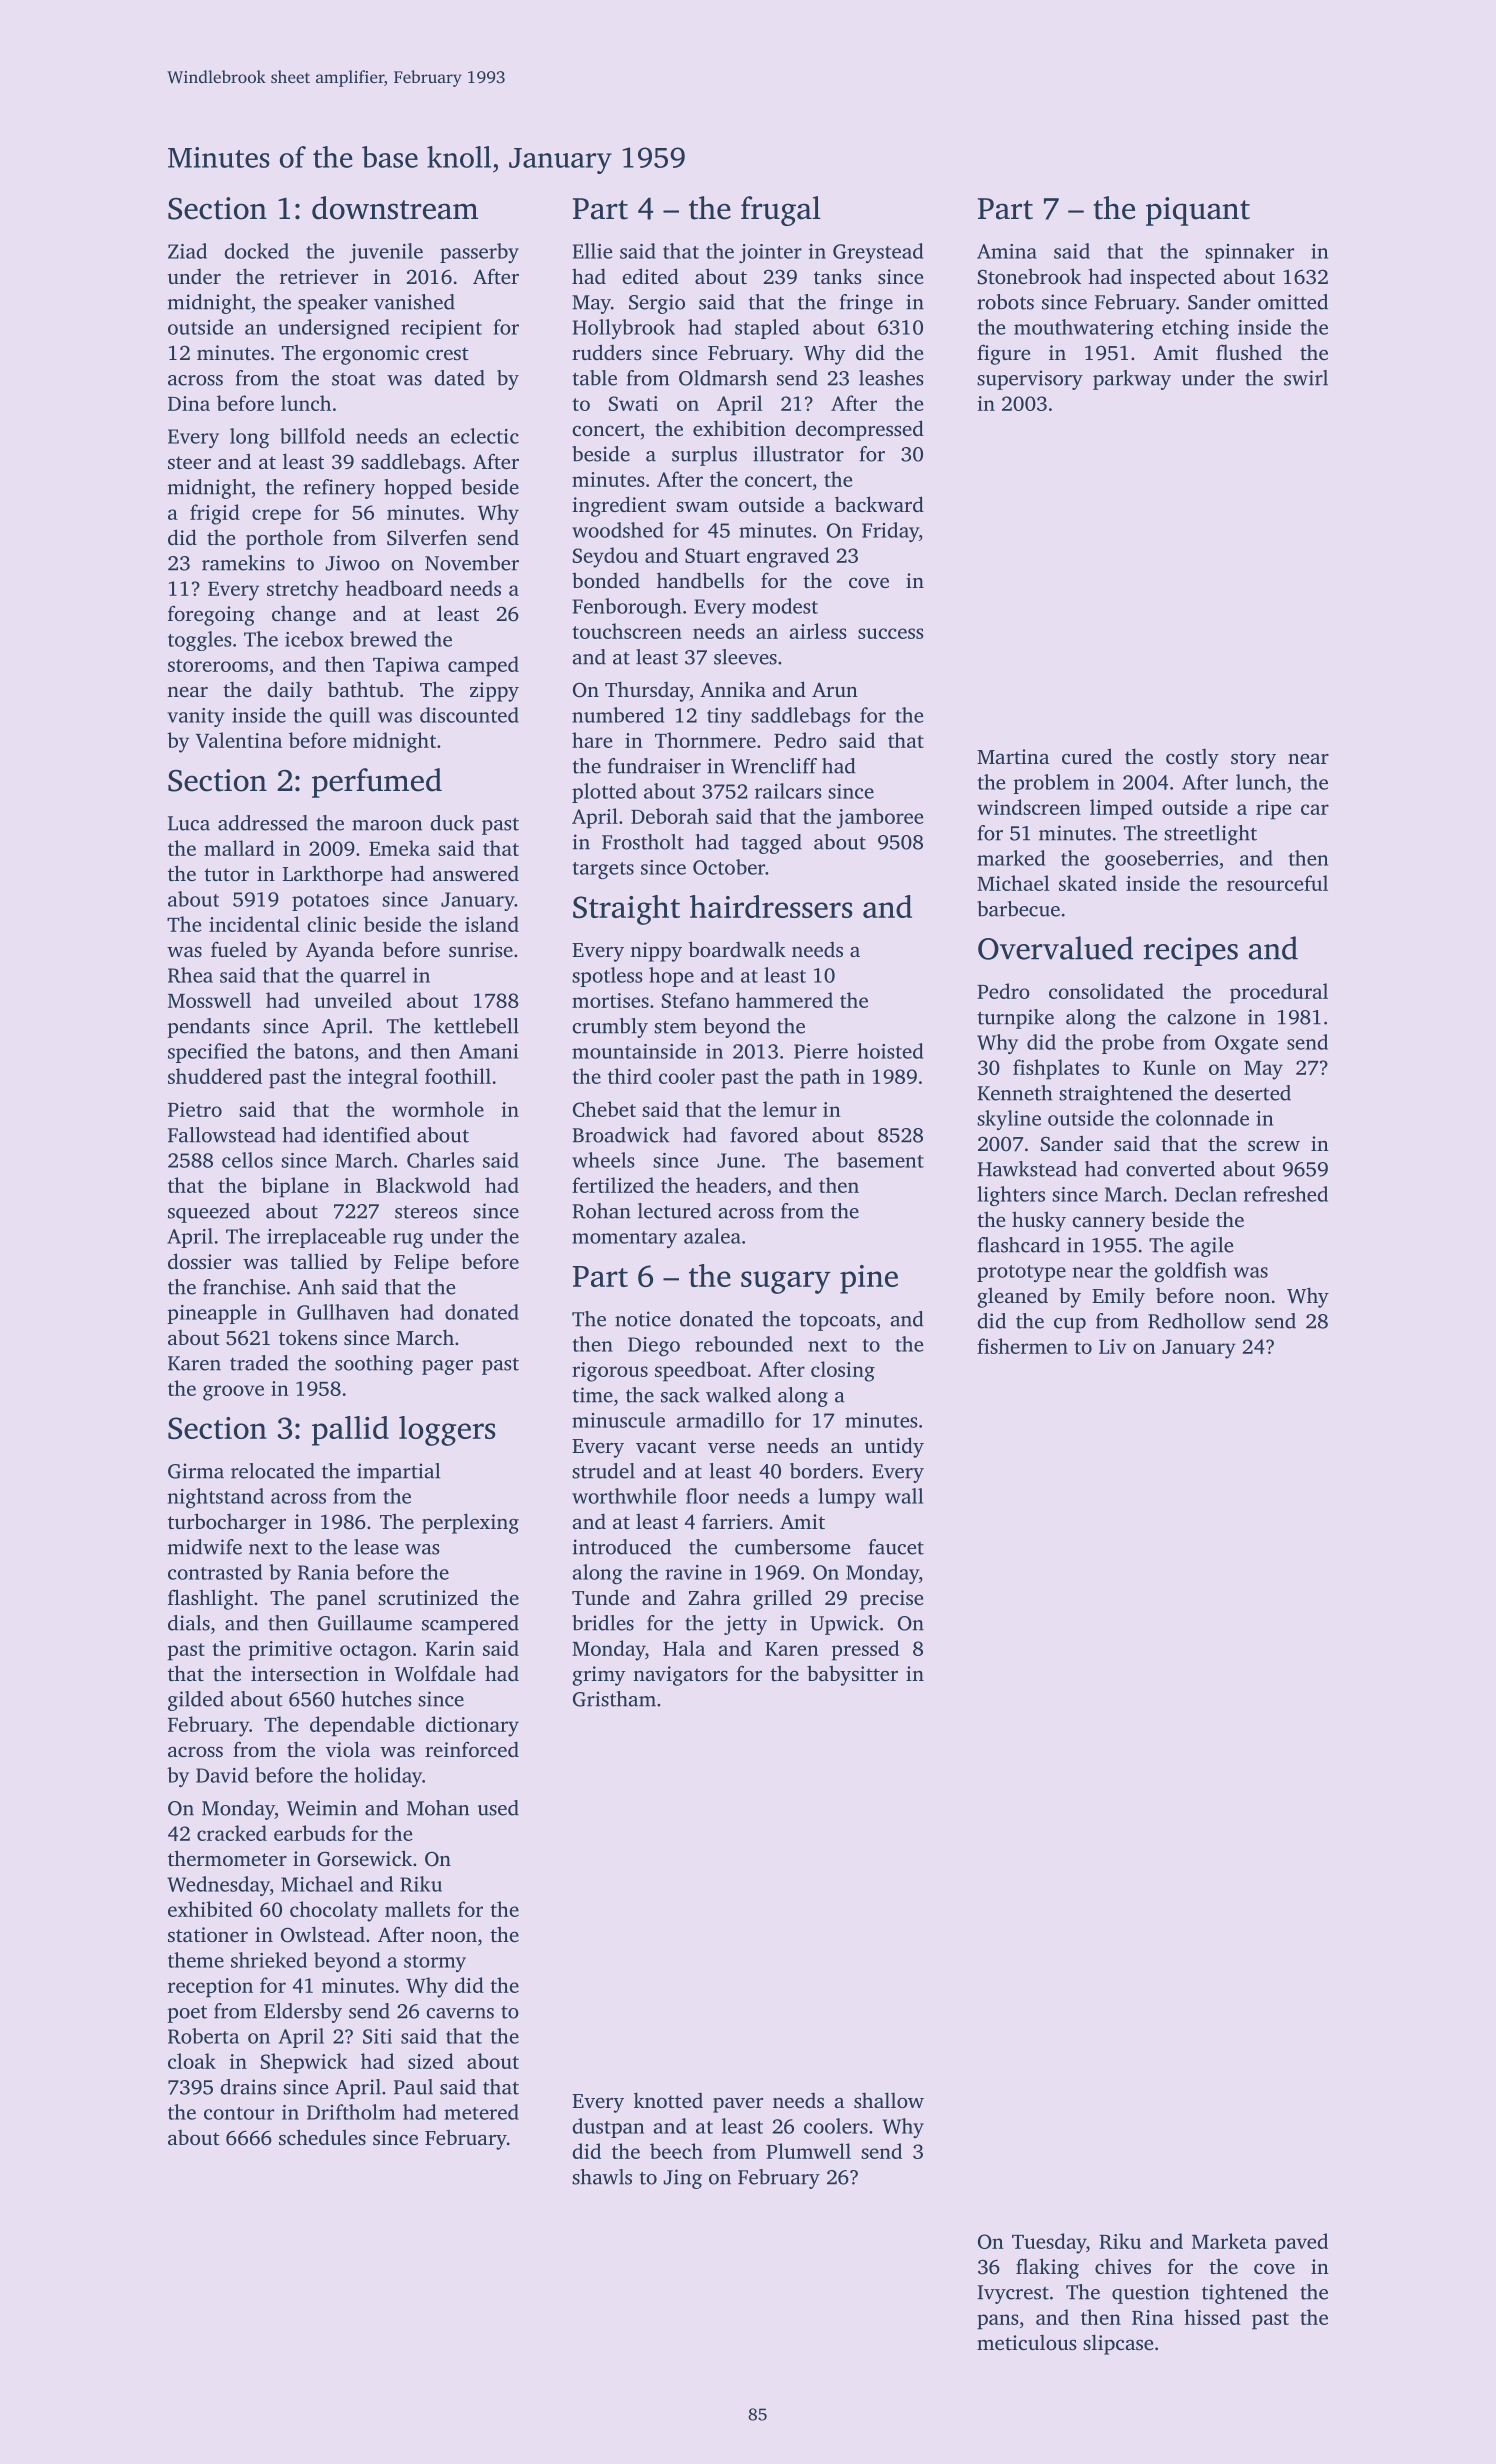 The image size is (1496, 2464). What do you see at coordinates (738, 2105) in the image?
I see `paver` at bounding box center [738, 2105].
